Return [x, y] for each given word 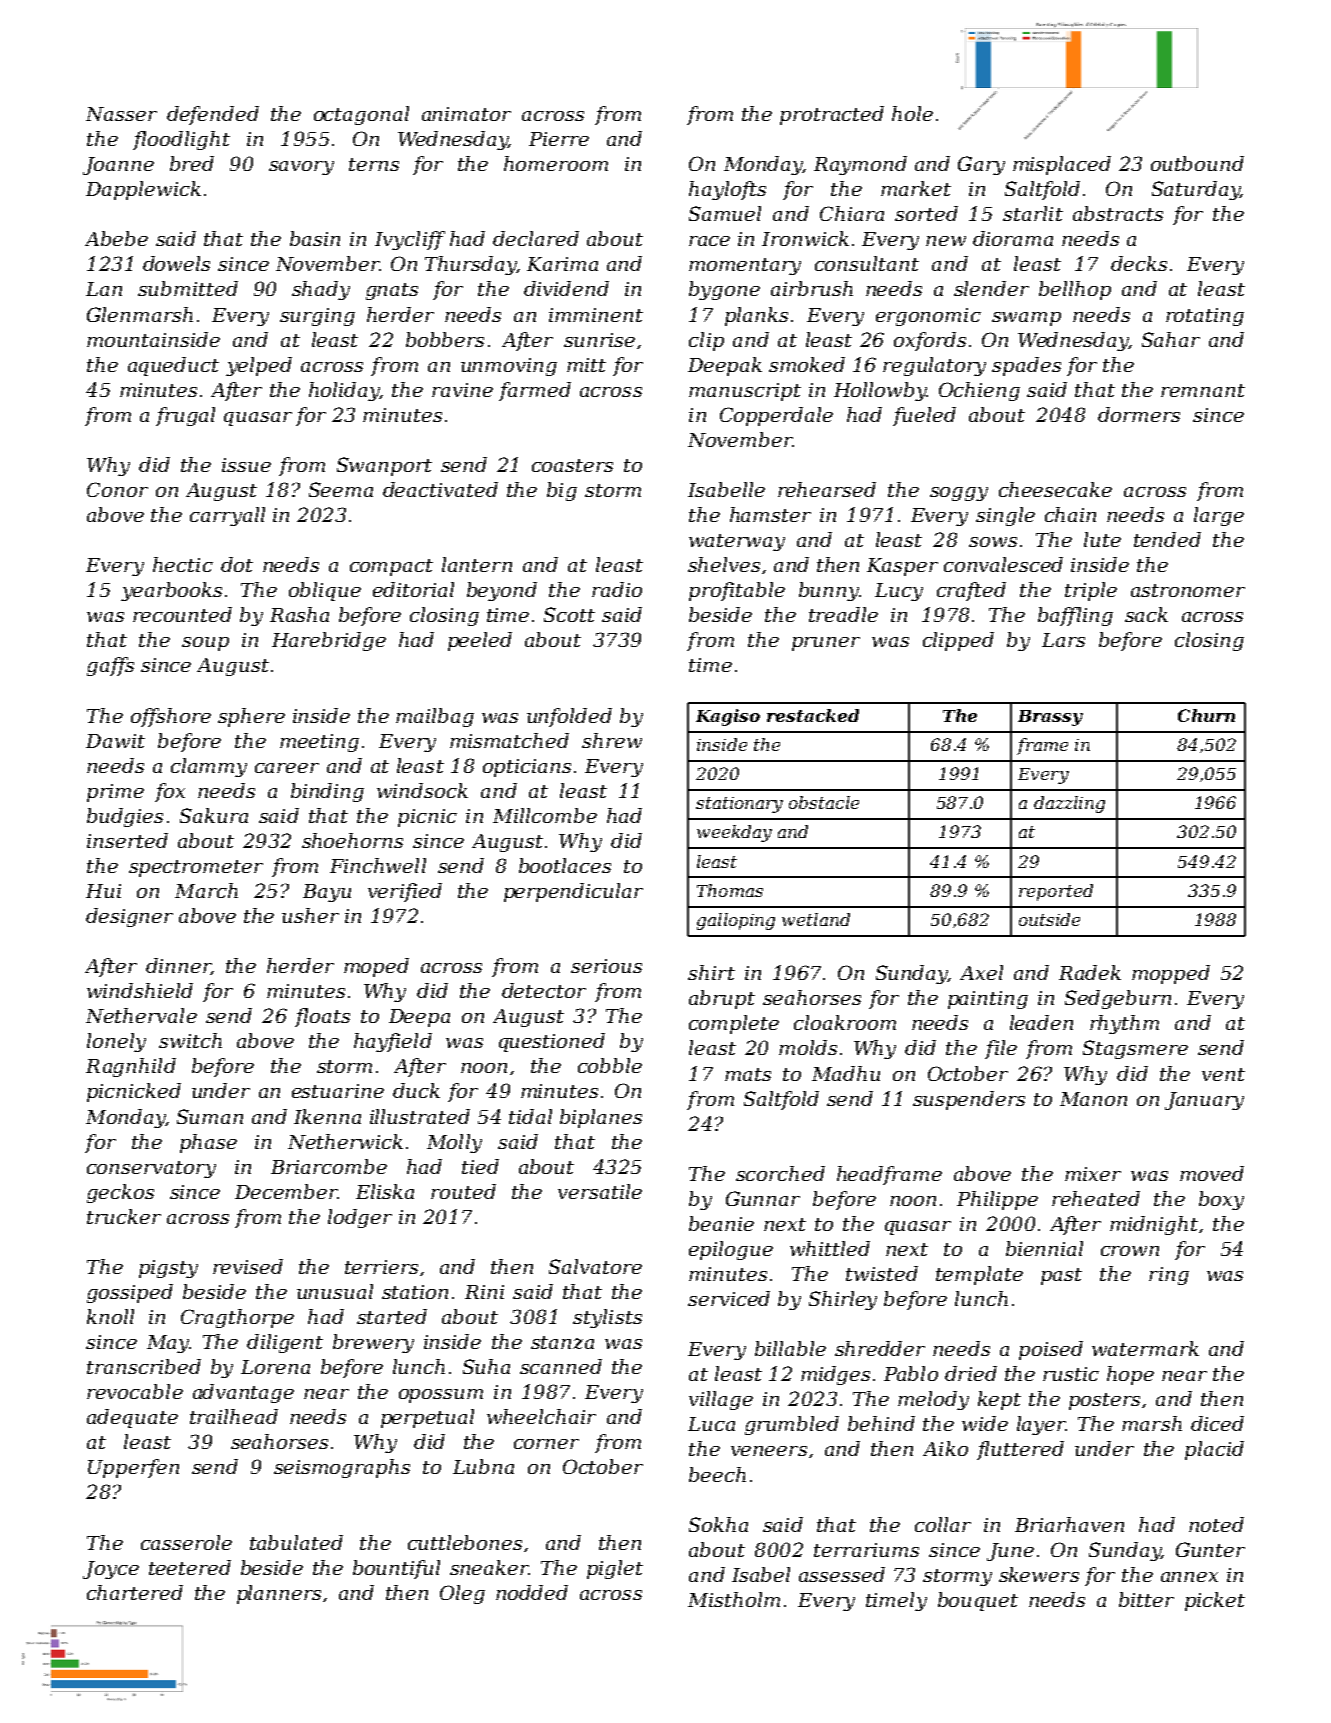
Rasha [299, 614]
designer [129, 917]
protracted [832, 115]
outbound [1197, 163]
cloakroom [845, 1022]
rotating [1205, 317]
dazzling [1069, 804]
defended [213, 115]
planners [279, 1594]
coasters [572, 465]
